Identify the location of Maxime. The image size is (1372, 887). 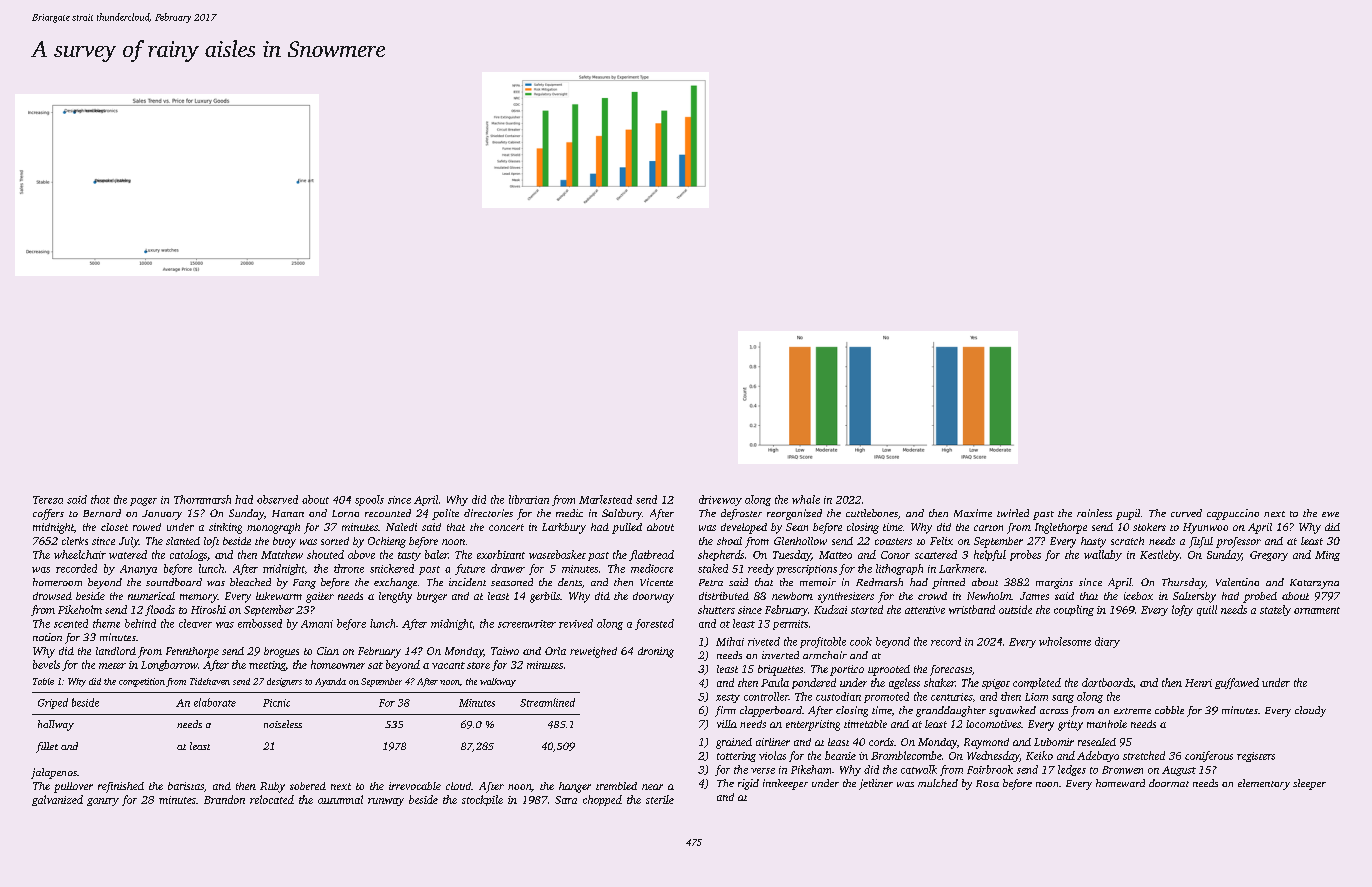
(973, 513).
